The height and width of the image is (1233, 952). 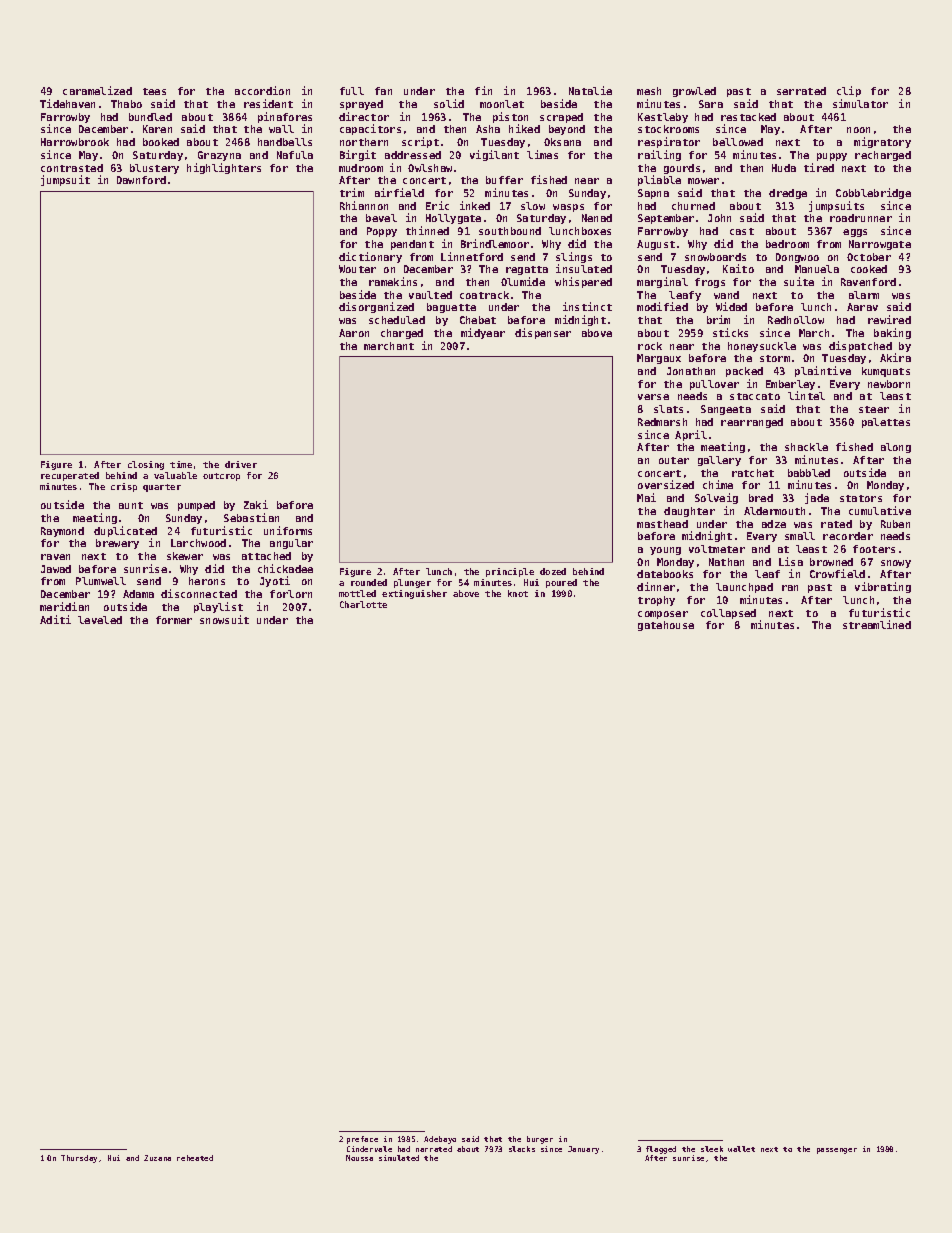 I want to click on churned, so click(x=693, y=206).
